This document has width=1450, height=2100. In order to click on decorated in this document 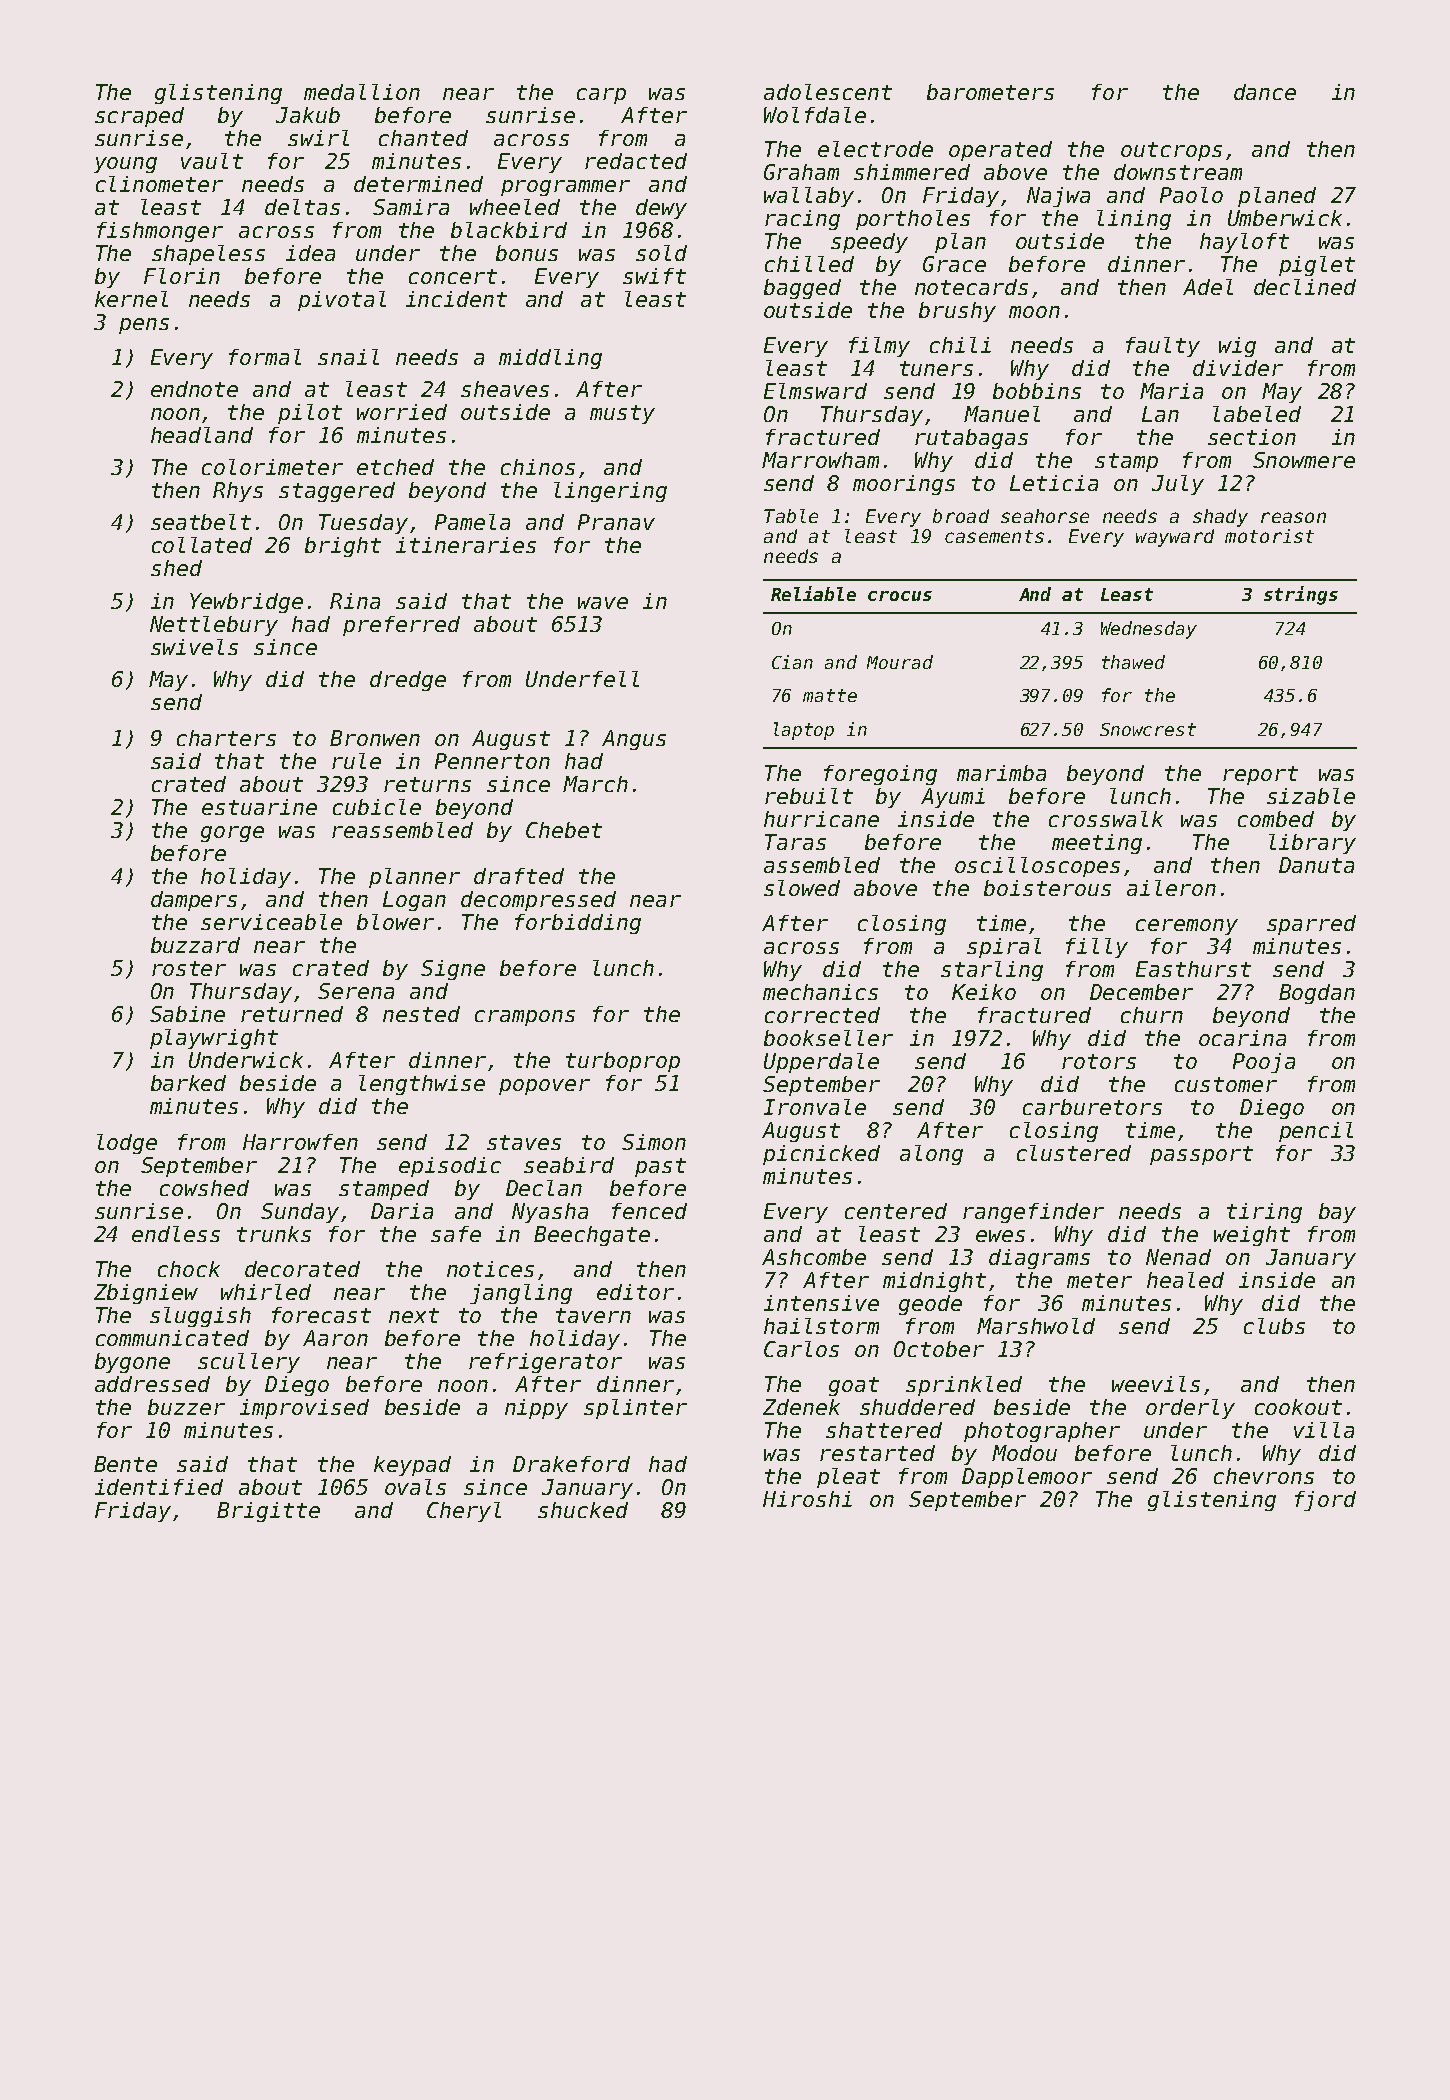, I will do `click(302, 1269)`.
